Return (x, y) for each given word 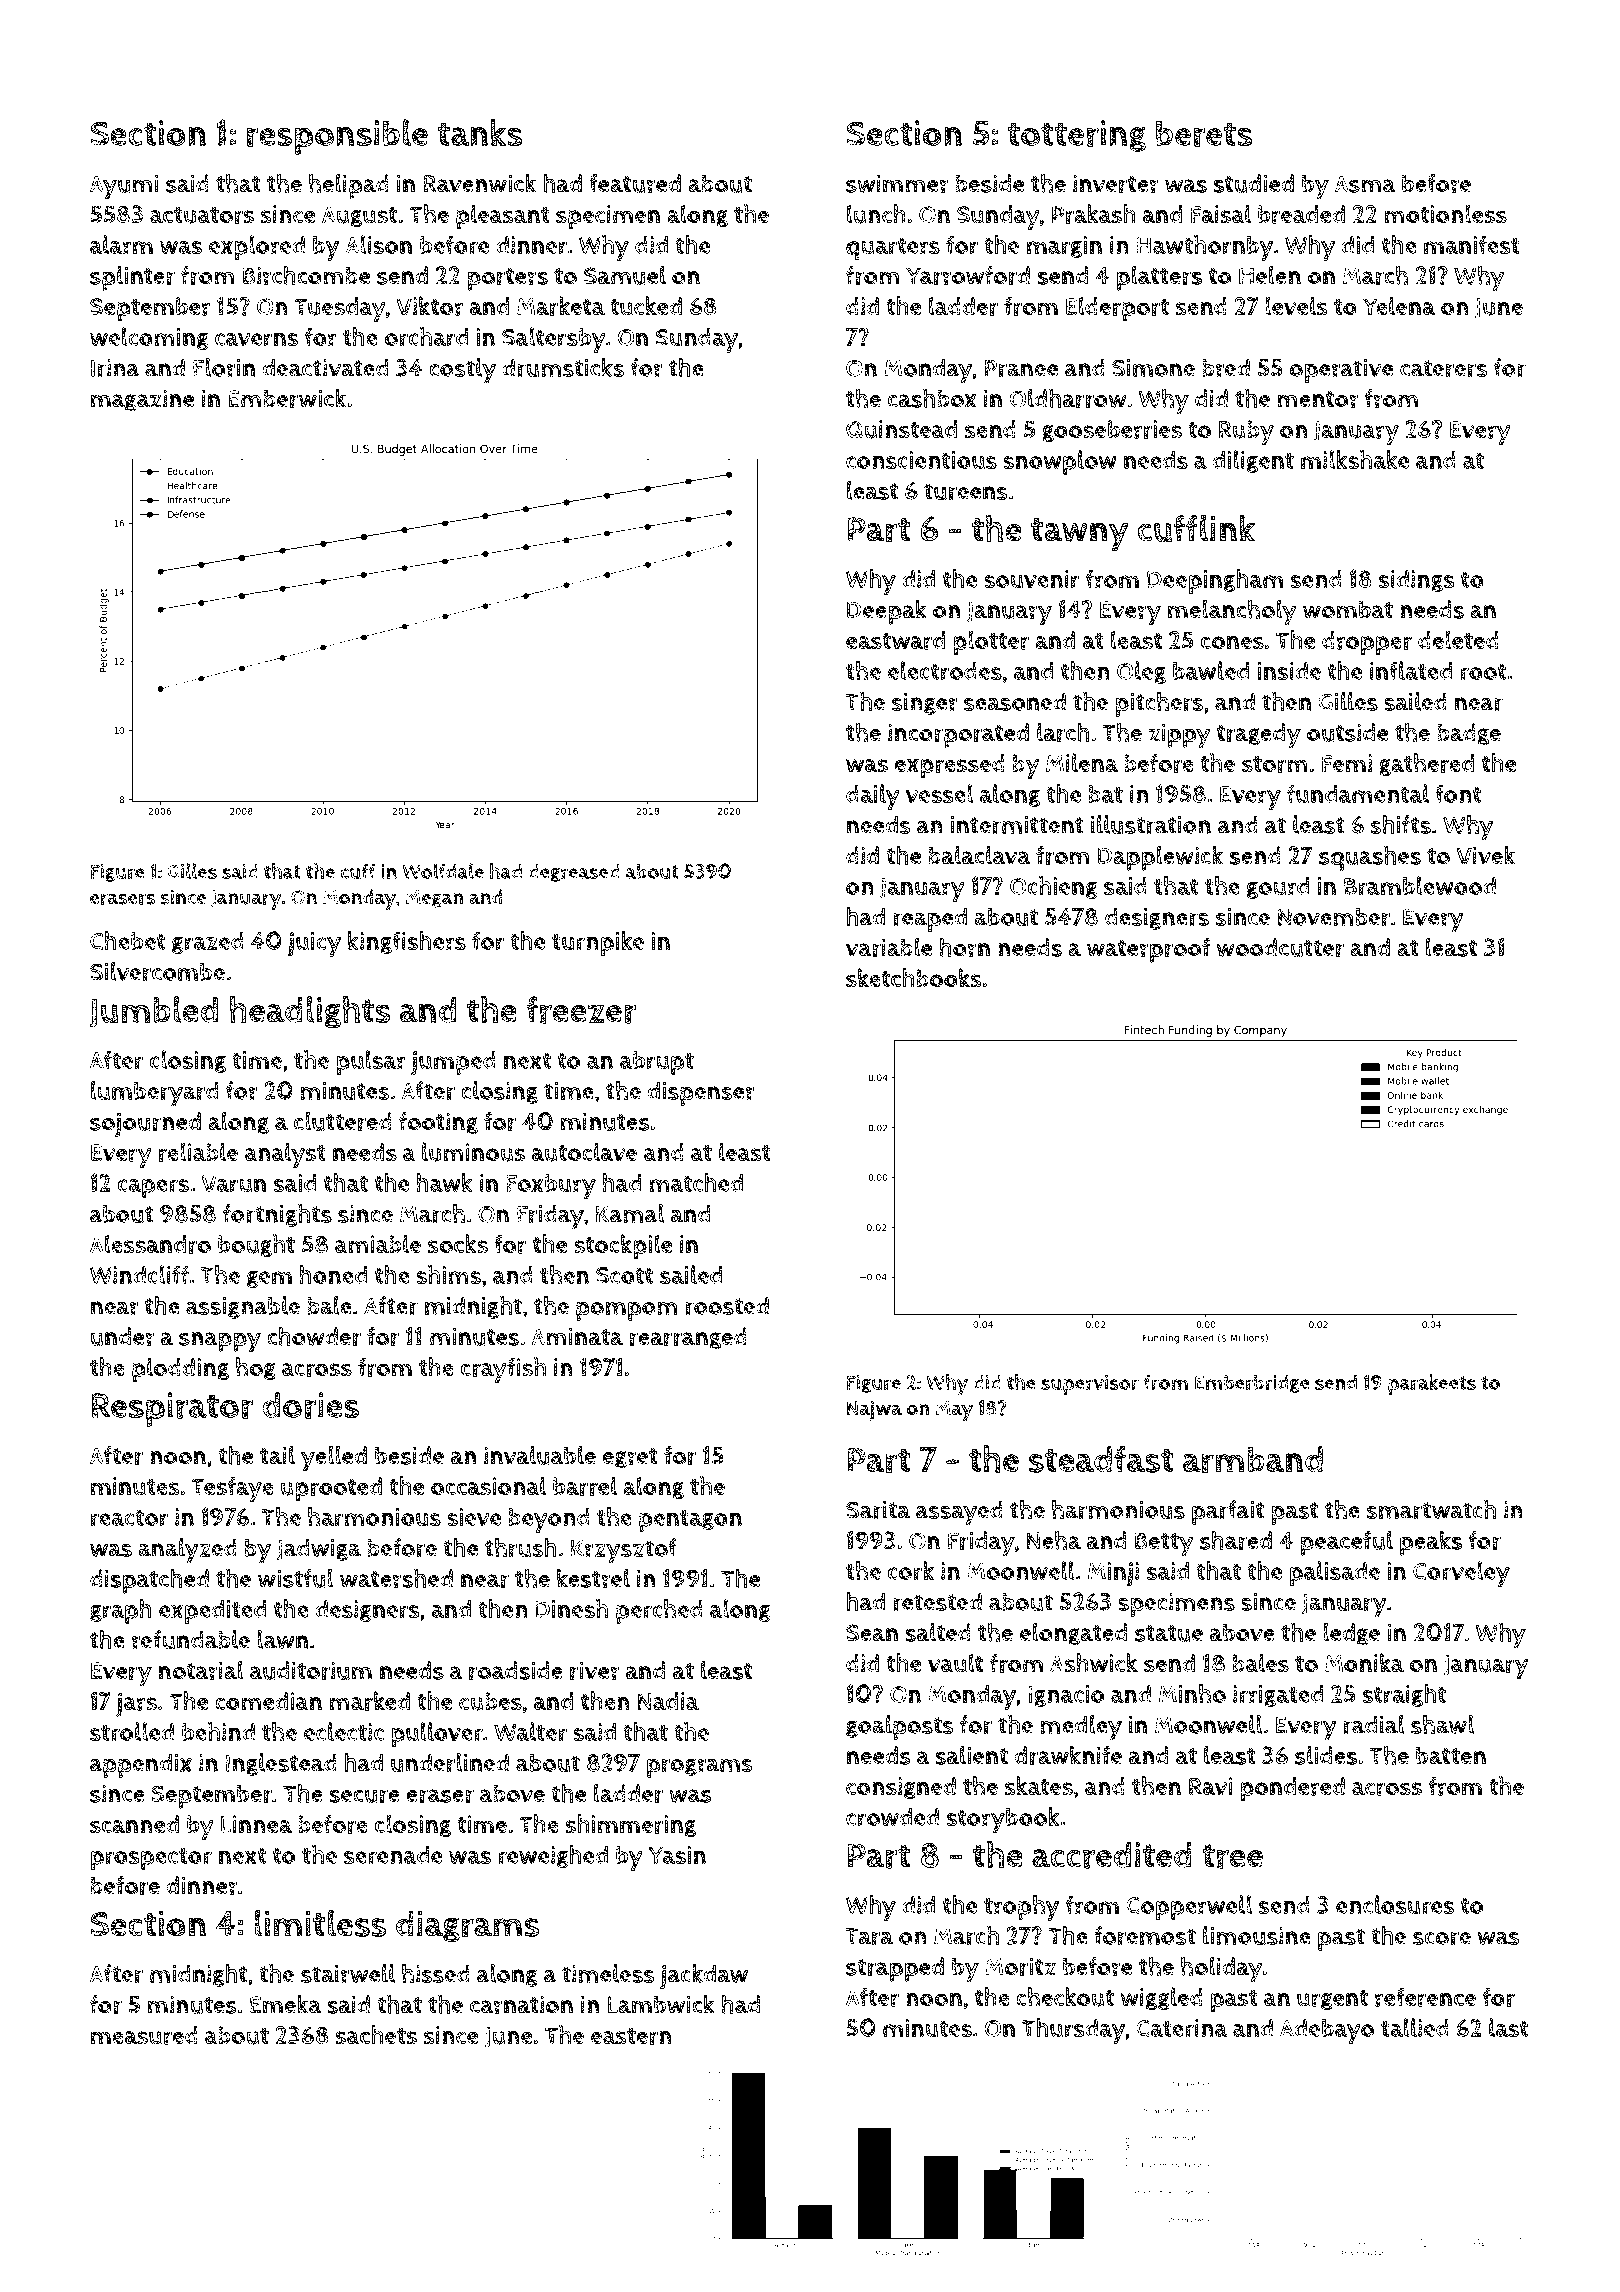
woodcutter (1280, 947)
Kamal (630, 1213)
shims (448, 1274)
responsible (337, 137)
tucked (646, 306)
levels (1296, 306)
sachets (376, 2035)
